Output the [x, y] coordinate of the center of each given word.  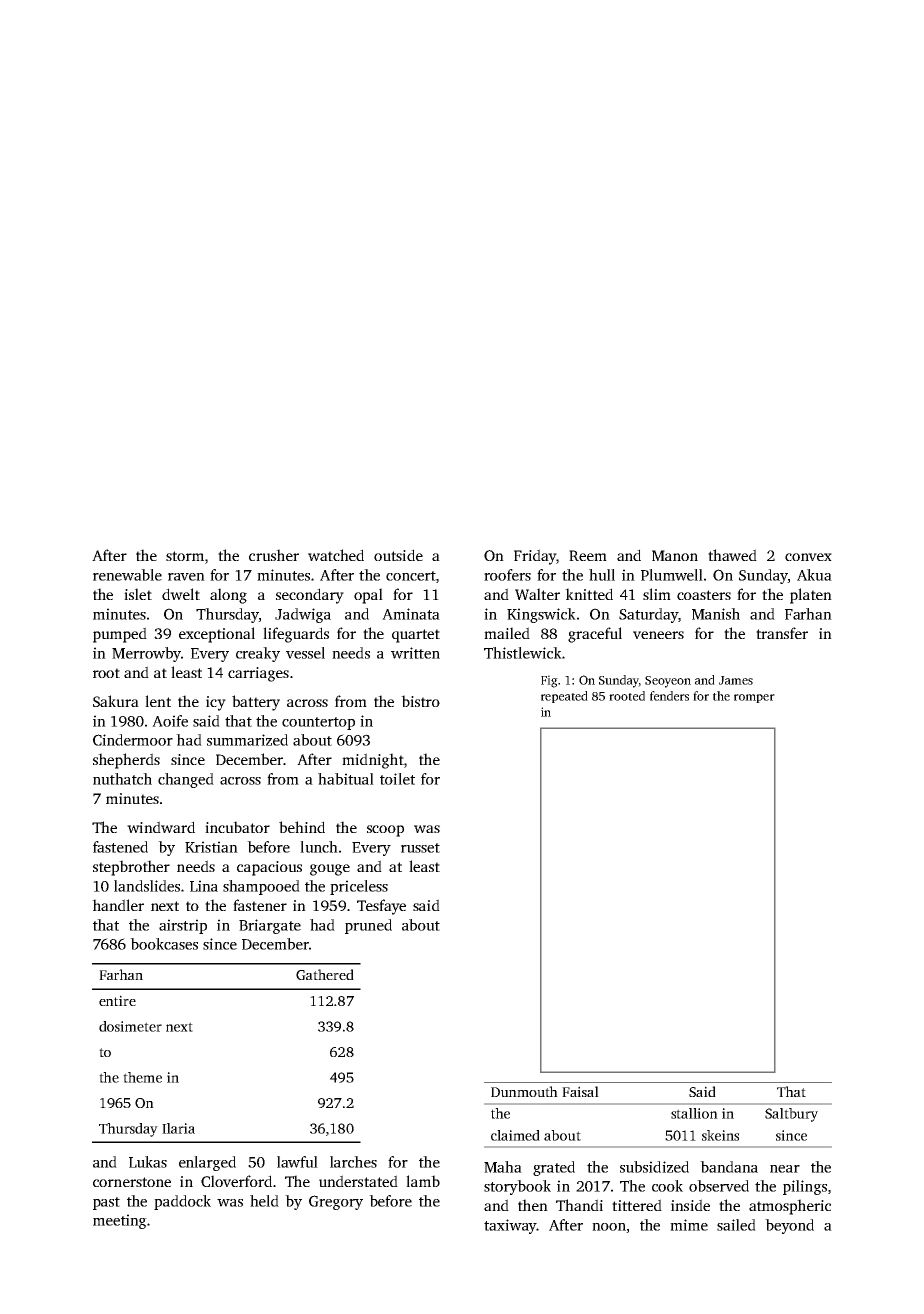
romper [754, 698]
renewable [127, 575]
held [264, 1201]
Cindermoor [133, 740]
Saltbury [791, 1115]
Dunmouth [524, 1091]
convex [808, 557]
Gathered [325, 974]
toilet [397, 779]
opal [368, 596]
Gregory [336, 1202]
